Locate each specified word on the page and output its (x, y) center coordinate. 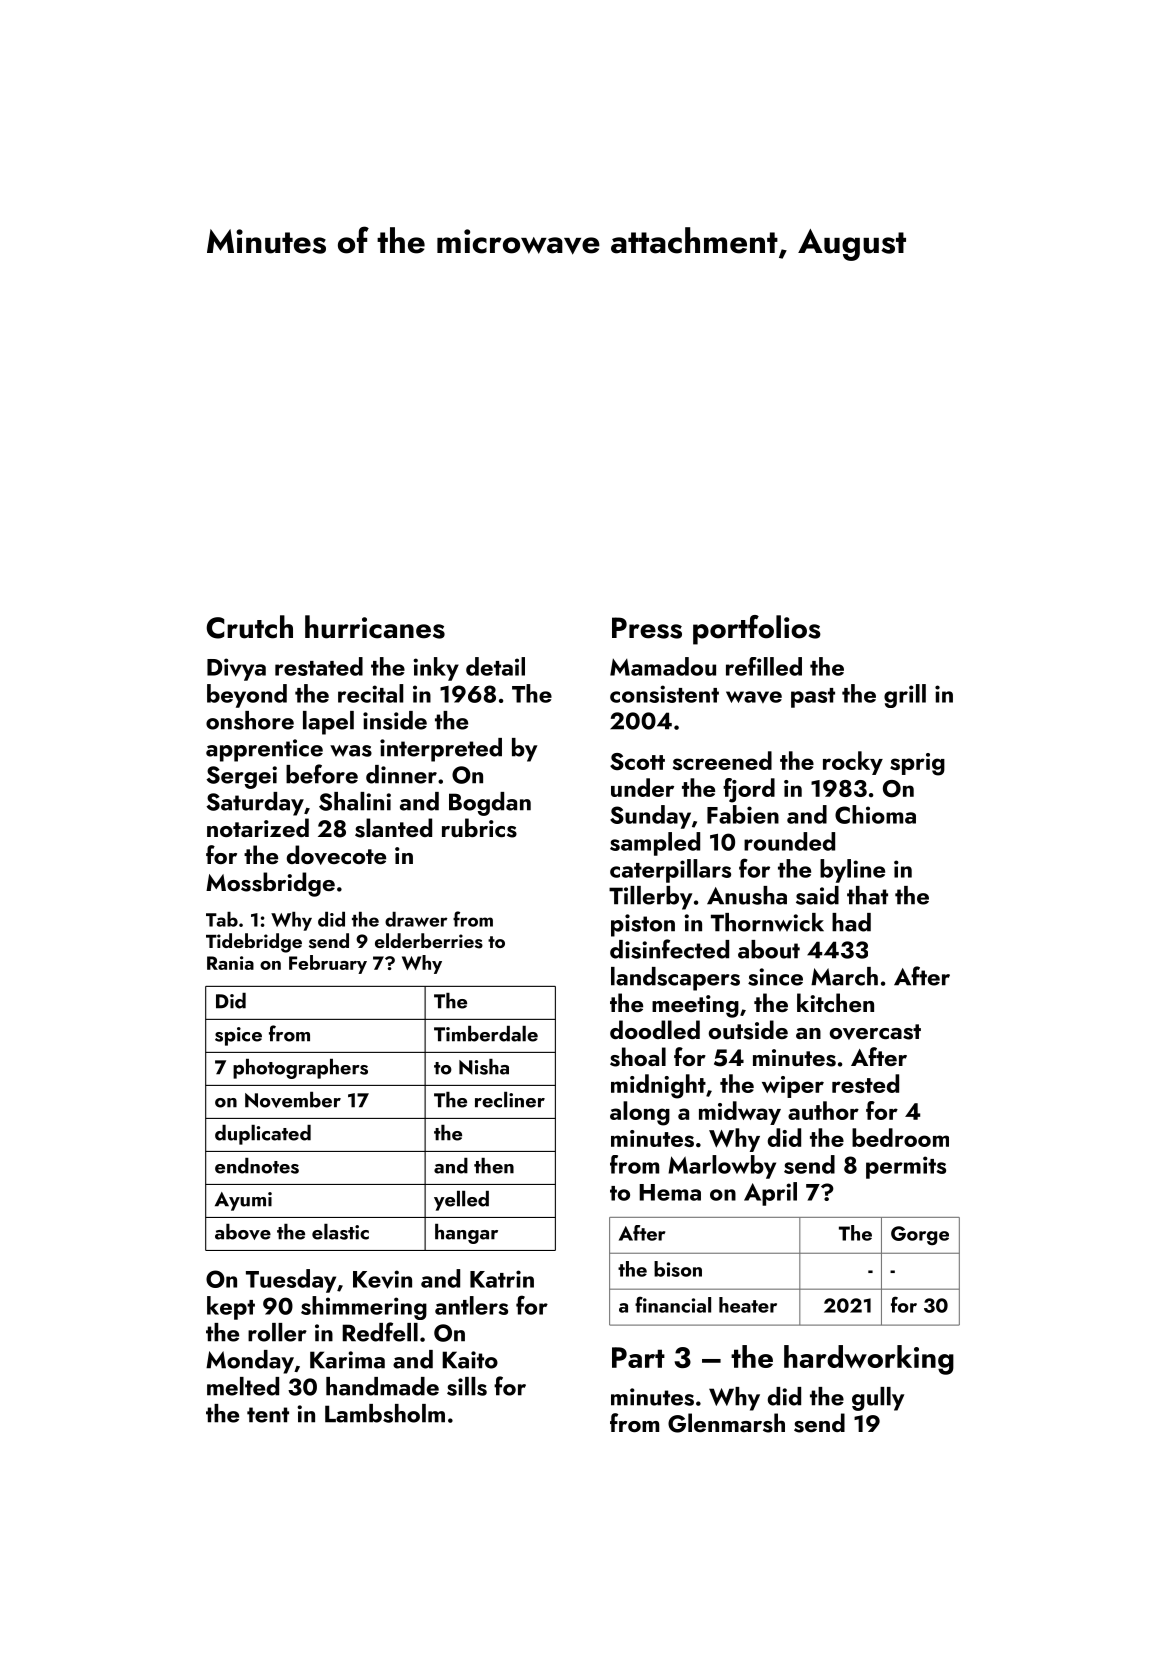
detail (495, 666)
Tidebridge (254, 943)
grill (905, 696)
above (243, 1232)
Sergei (241, 777)
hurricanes (375, 627)
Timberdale (486, 1034)
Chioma (875, 814)
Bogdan (490, 804)
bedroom (900, 1137)
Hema (670, 1192)
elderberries (429, 941)
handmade (382, 1386)
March (844, 976)
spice (238, 1036)
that (867, 895)
